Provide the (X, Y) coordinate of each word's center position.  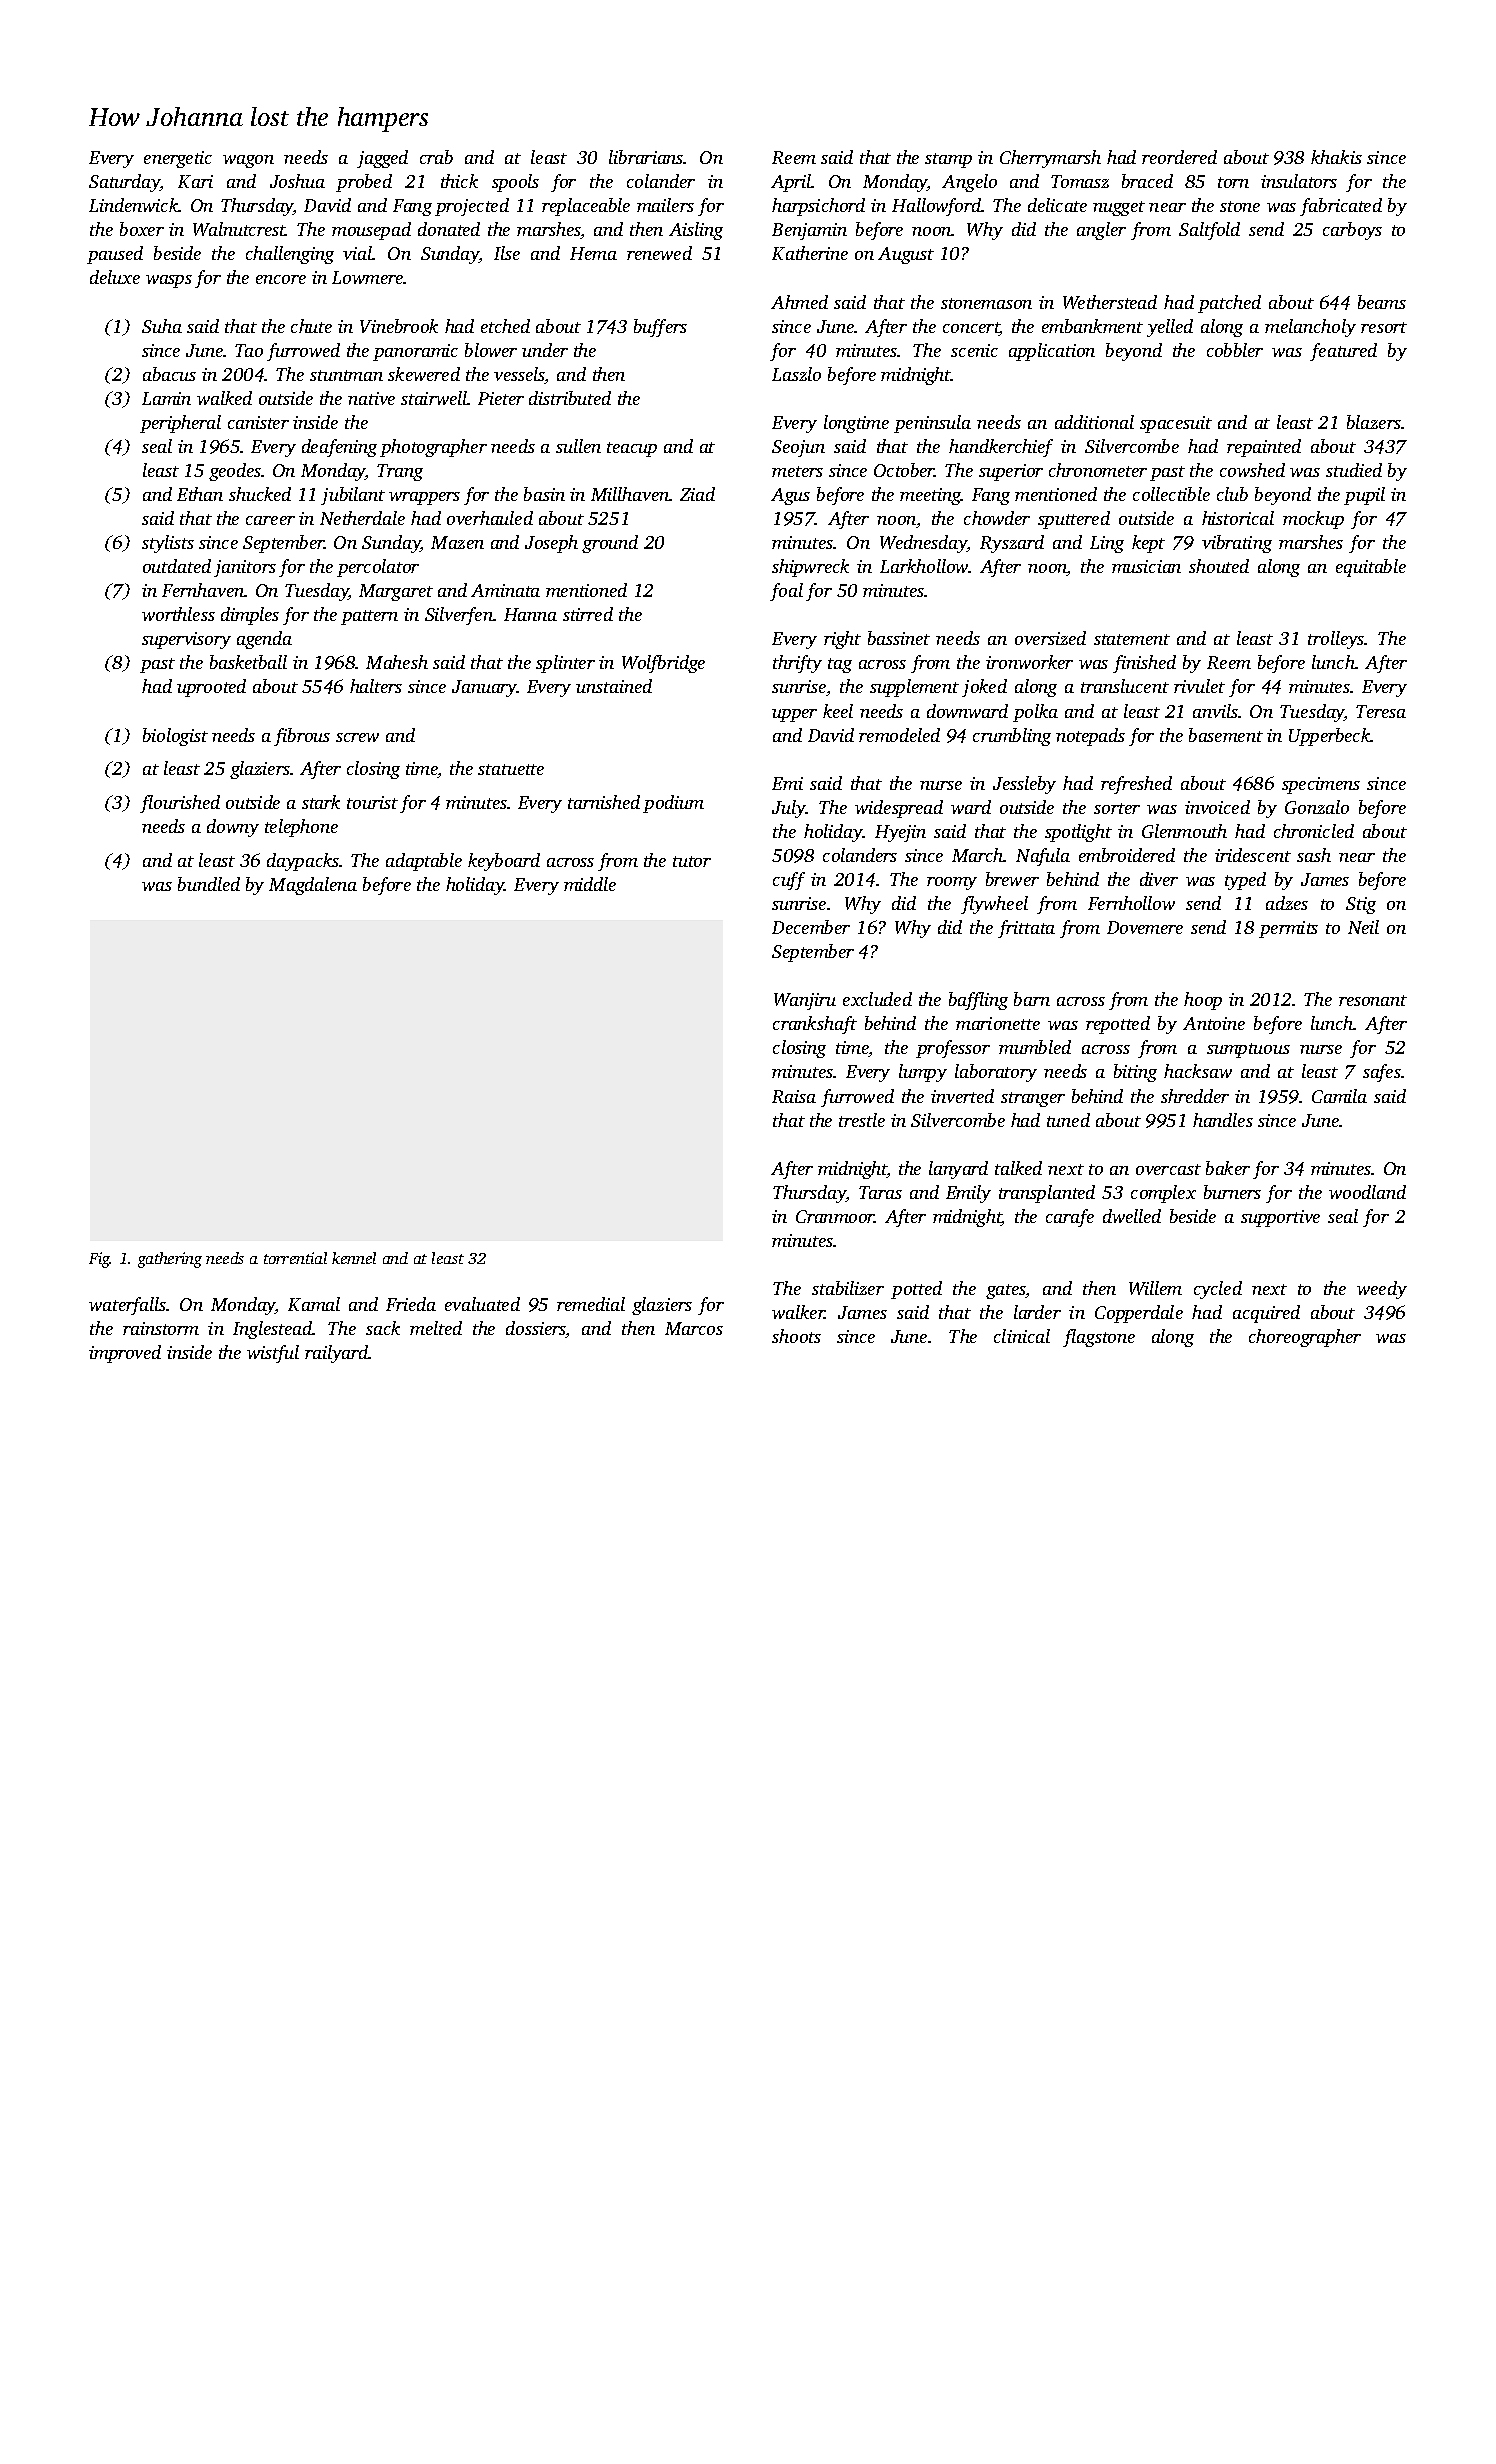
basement (1226, 735)
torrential (295, 1258)
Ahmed (799, 302)
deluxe (115, 277)
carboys (1352, 231)
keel (838, 711)
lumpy (923, 1073)
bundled (209, 884)
